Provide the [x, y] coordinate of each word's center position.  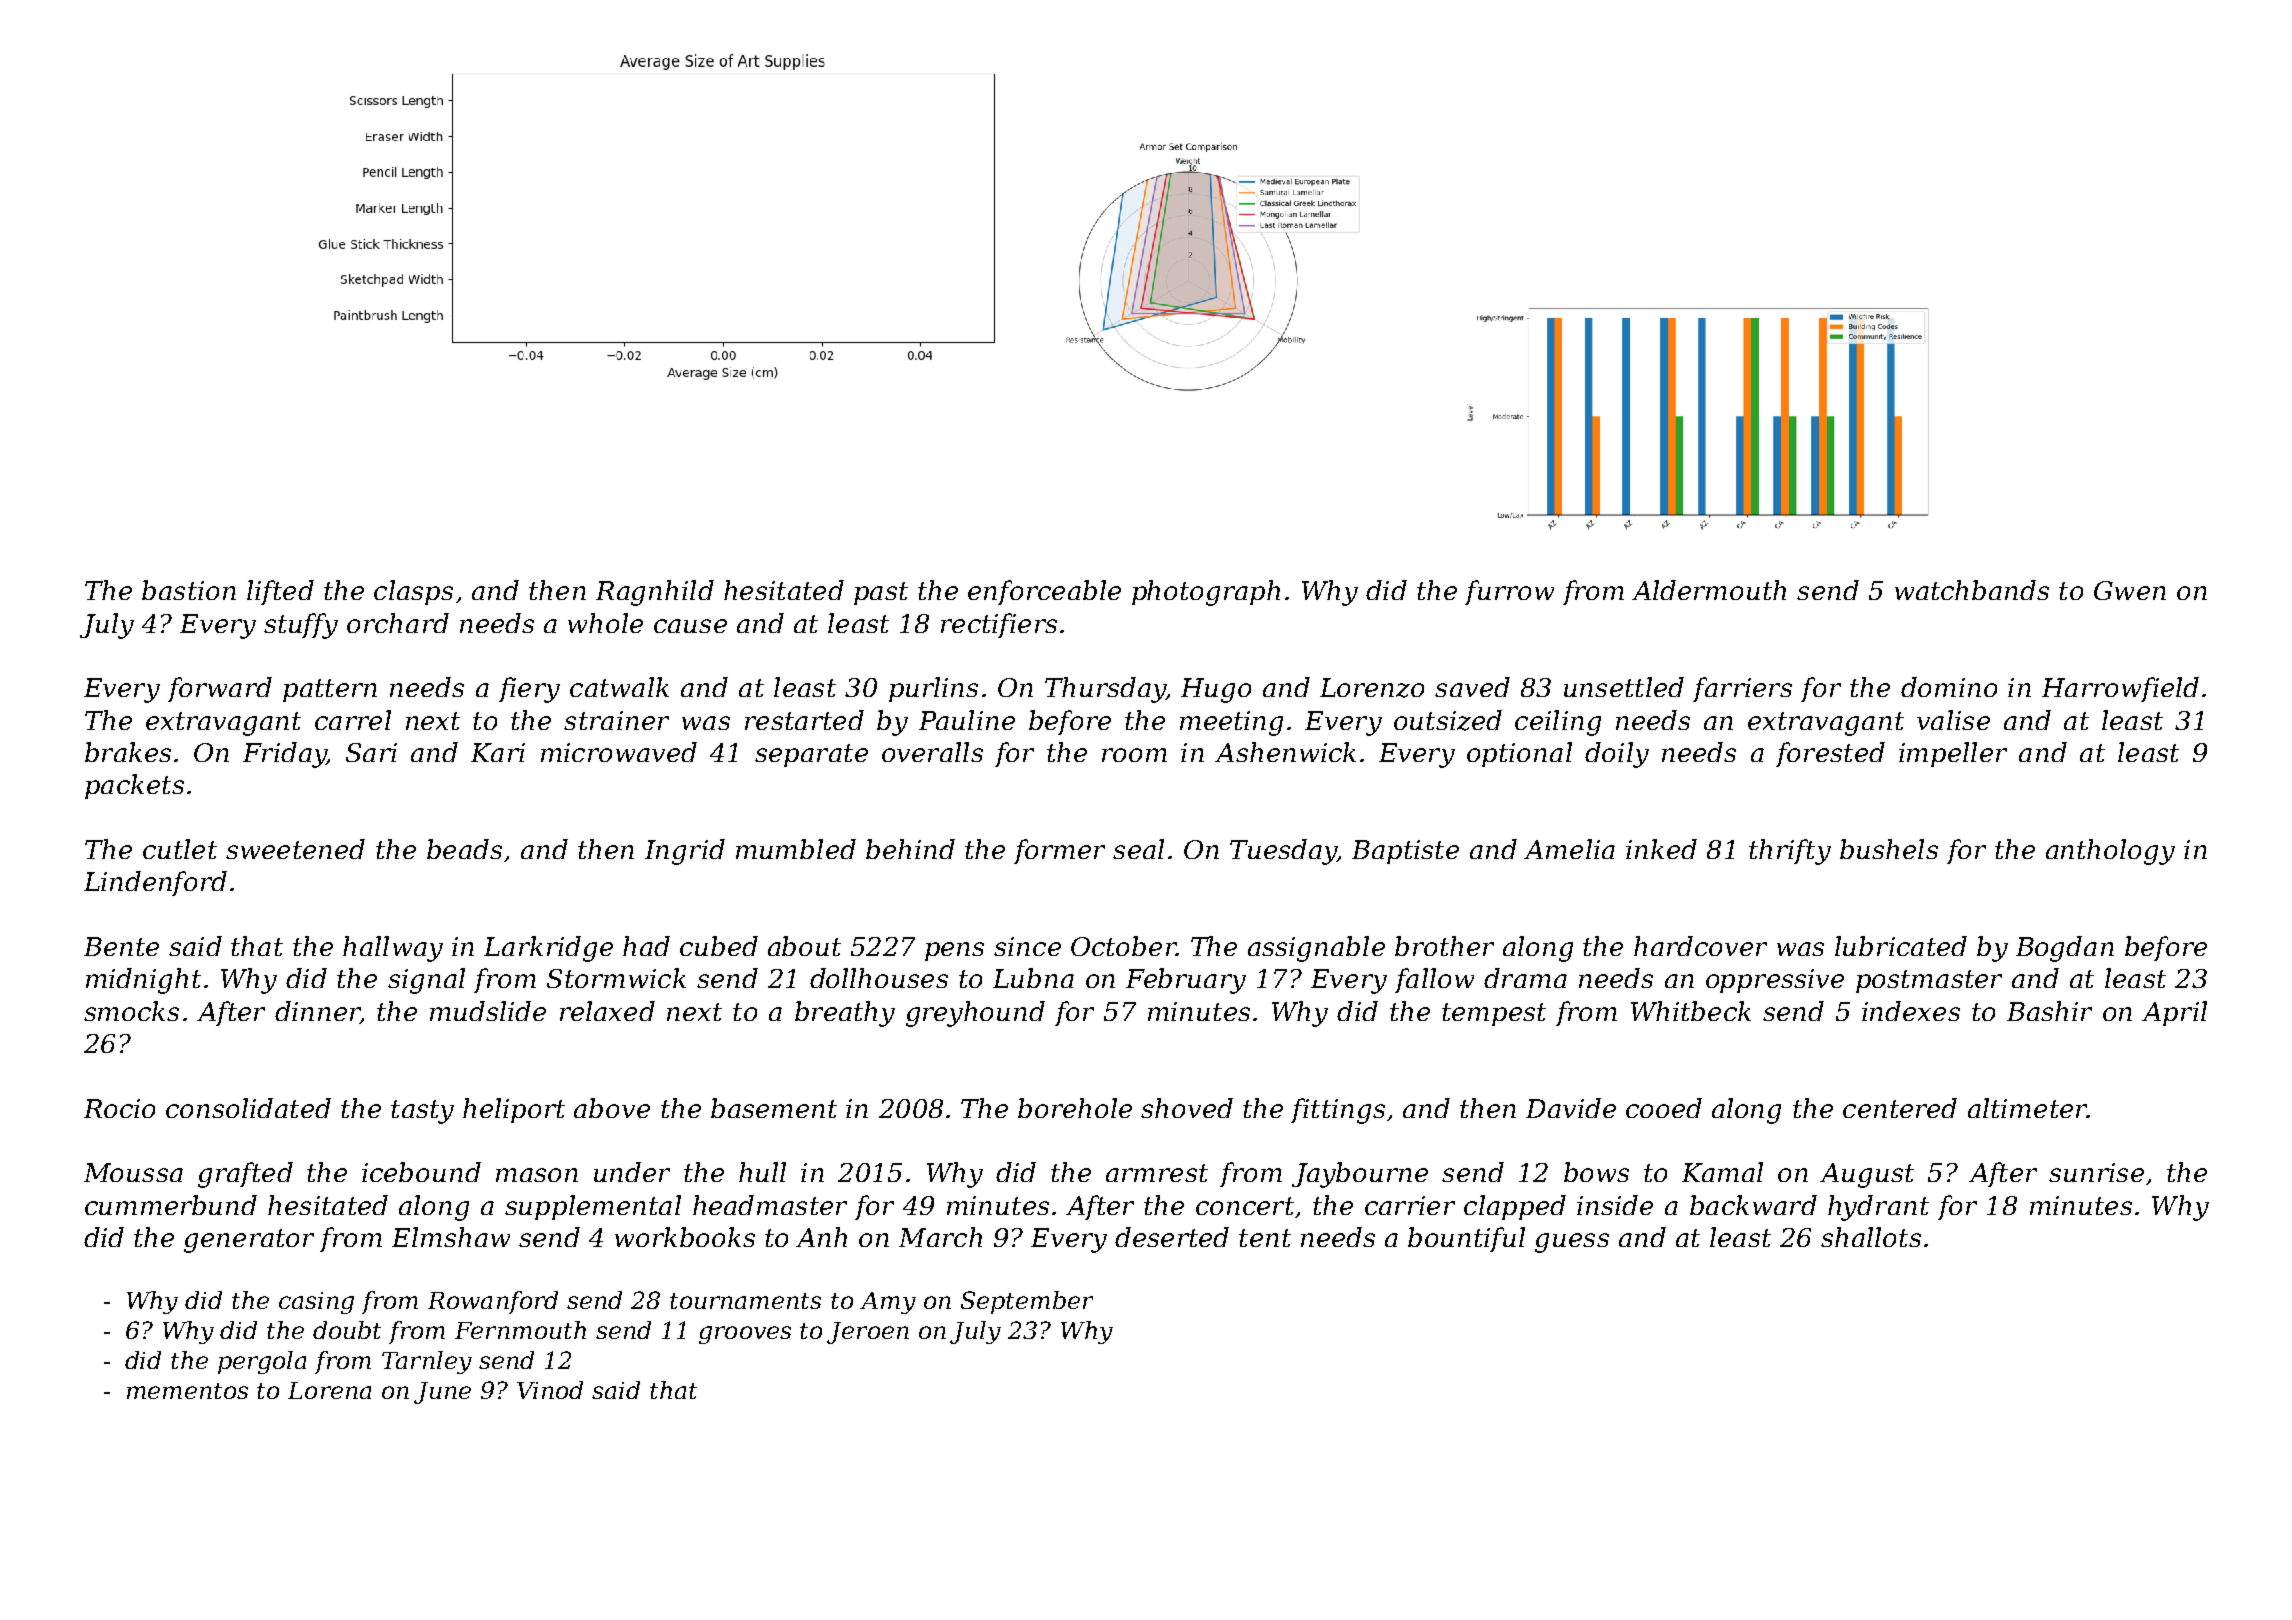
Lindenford [155, 883]
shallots [1871, 1237]
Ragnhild [655, 593]
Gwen [2130, 590]
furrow [1509, 592]
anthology [2110, 852]
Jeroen [868, 1333]
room [1134, 755]
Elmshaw [451, 1237]
